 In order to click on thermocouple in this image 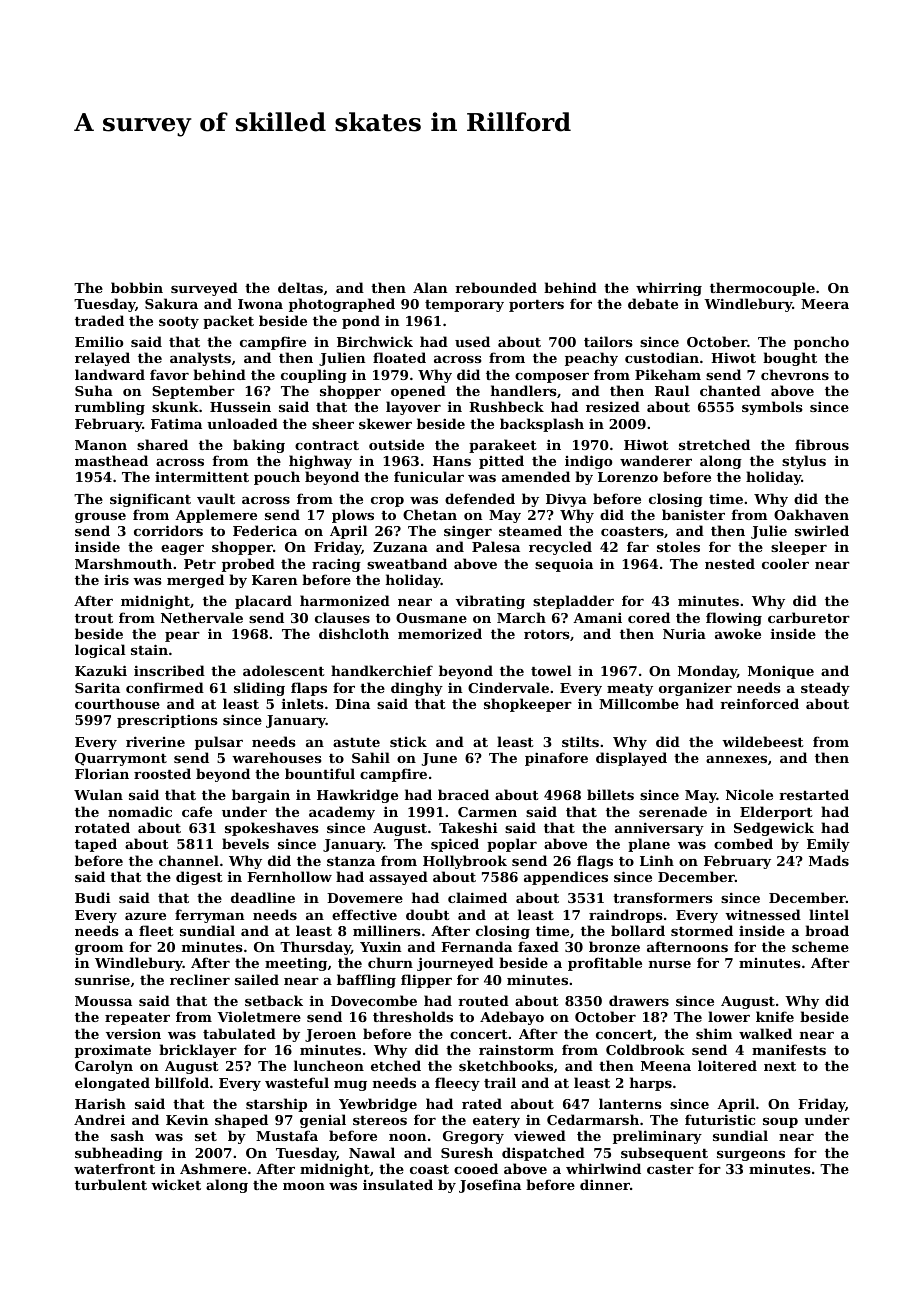, I will do `click(762, 289)`.
